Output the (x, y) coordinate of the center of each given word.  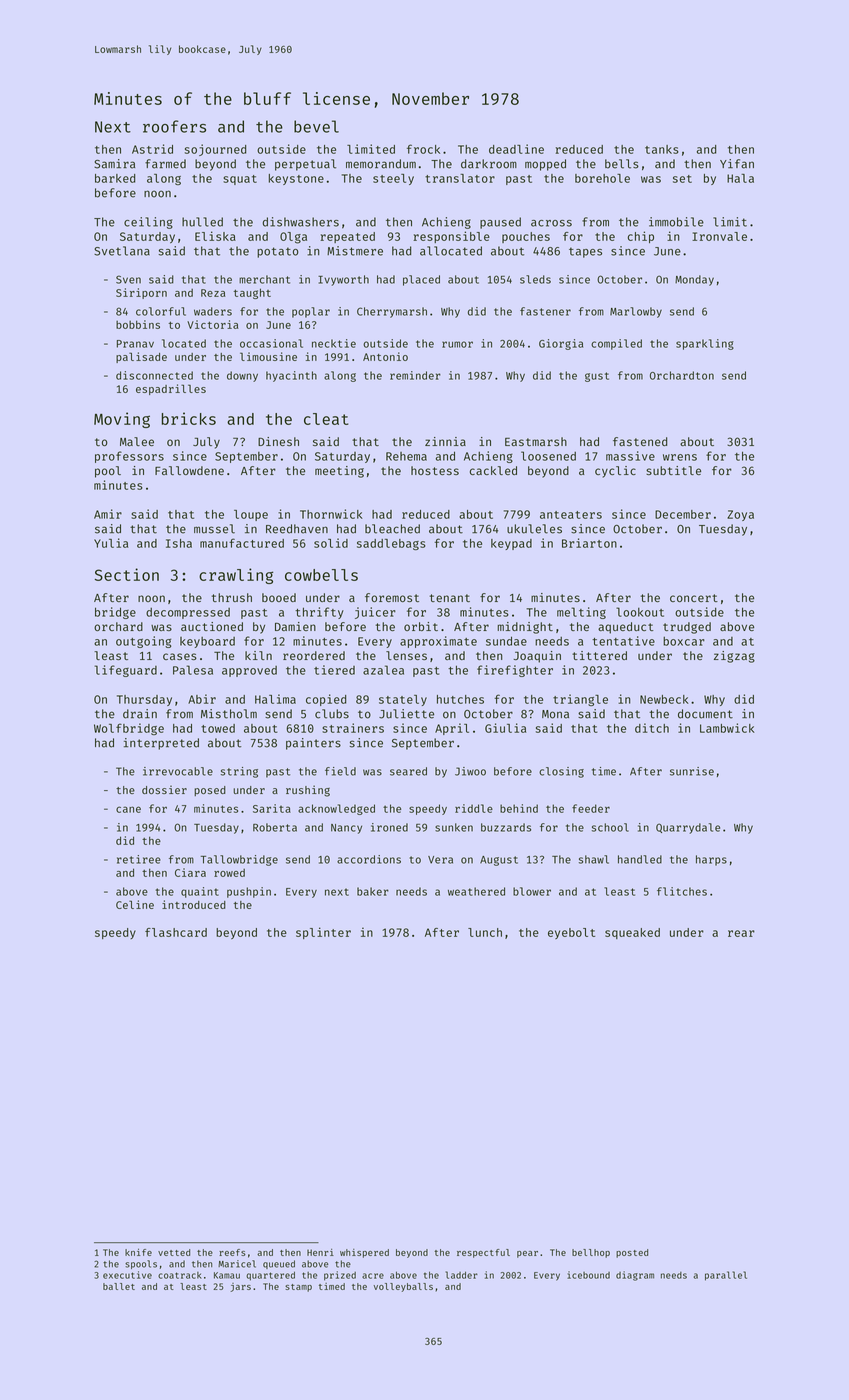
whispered (364, 1253)
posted (632, 1253)
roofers (174, 126)
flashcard (176, 932)
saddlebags (391, 544)
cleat (326, 419)
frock (423, 149)
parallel (726, 1276)
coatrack (180, 1275)
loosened (548, 456)
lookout (640, 612)
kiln (258, 655)
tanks (662, 149)
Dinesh (278, 441)
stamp (298, 1288)
